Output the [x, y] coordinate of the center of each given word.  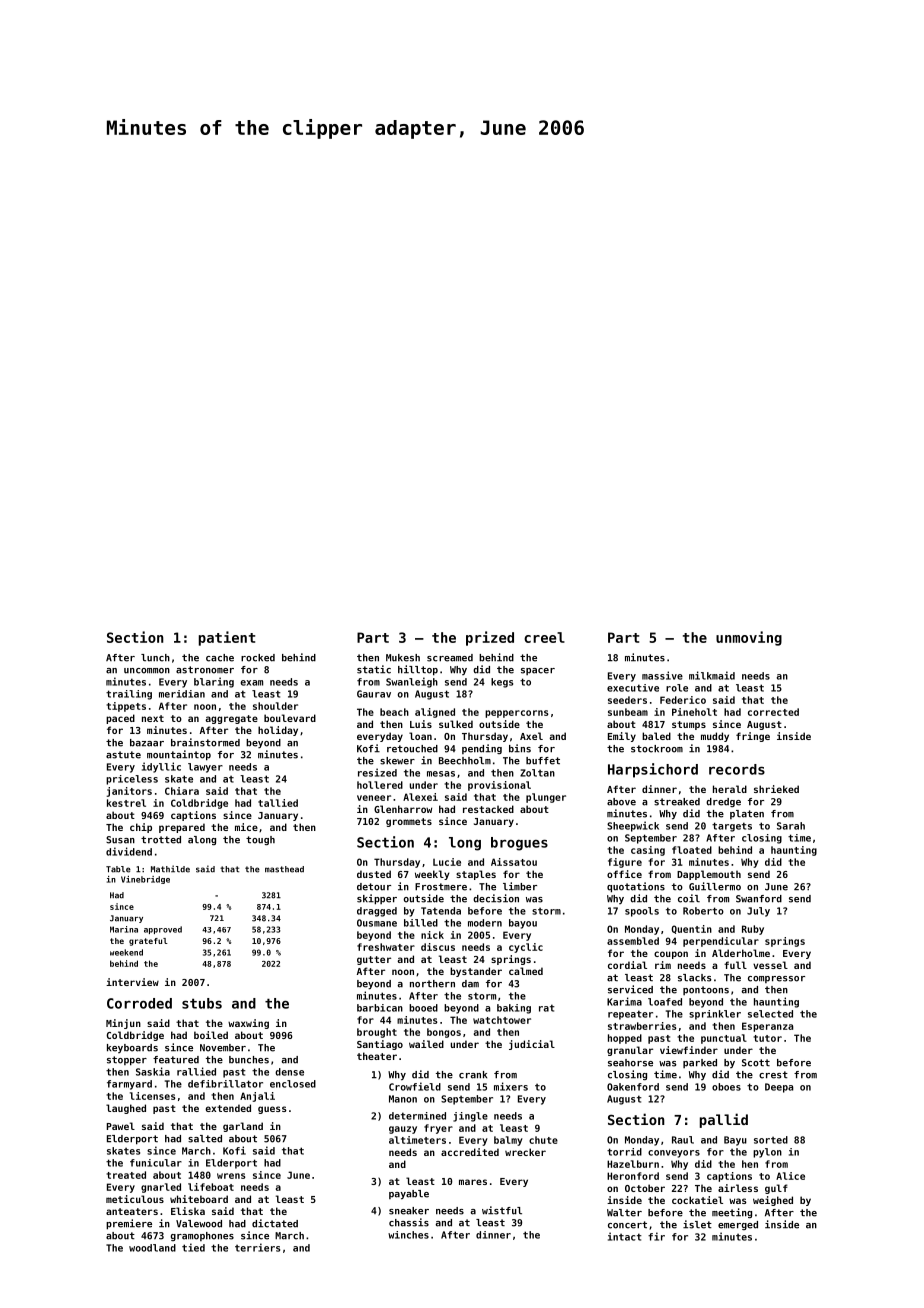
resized [377, 772]
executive [633, 688]
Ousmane [377, 923]
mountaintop [179, 755]
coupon [671, 955]
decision [496, 898]
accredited [470, 1152]
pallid [724, 1120]
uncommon [147, 671]
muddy [715, 737]
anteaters [132, 1211]
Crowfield [415, 1086]
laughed [126, 1109]
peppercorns [517, 714]
